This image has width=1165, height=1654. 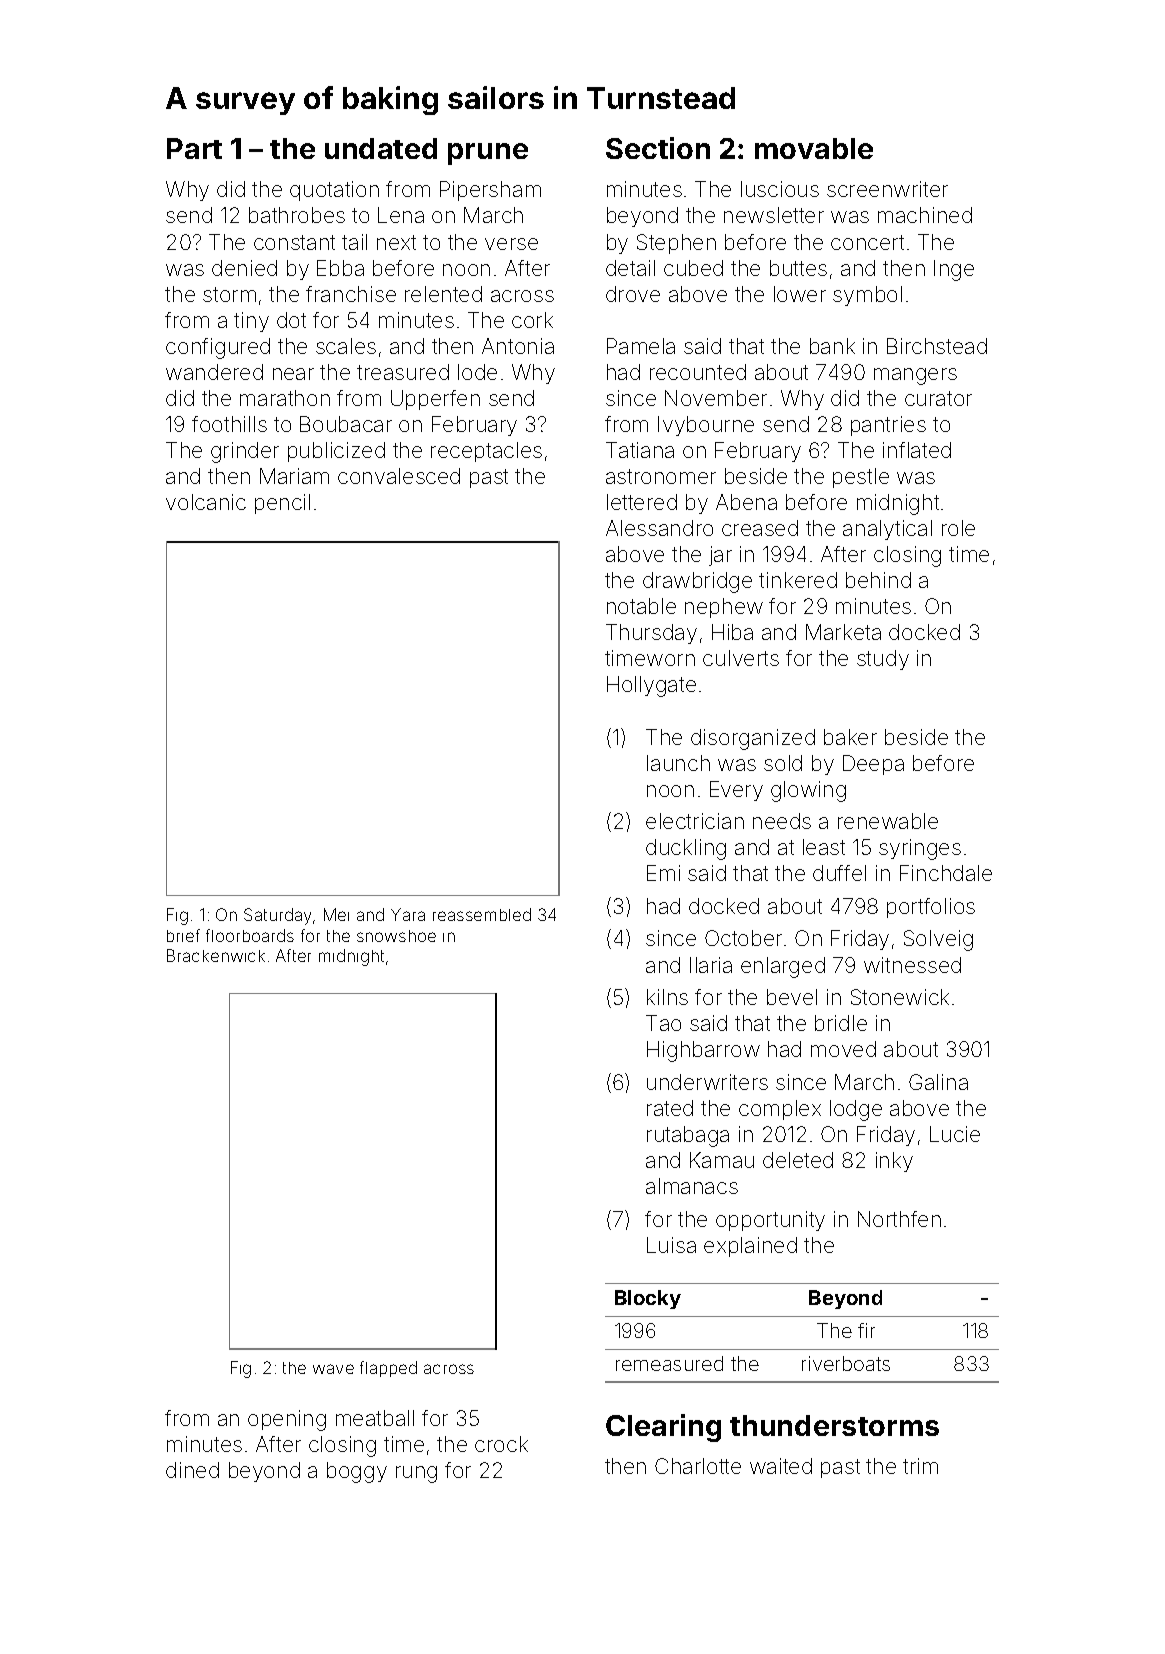 I want to click on Brackenwick, so click(x=216, y=955).
